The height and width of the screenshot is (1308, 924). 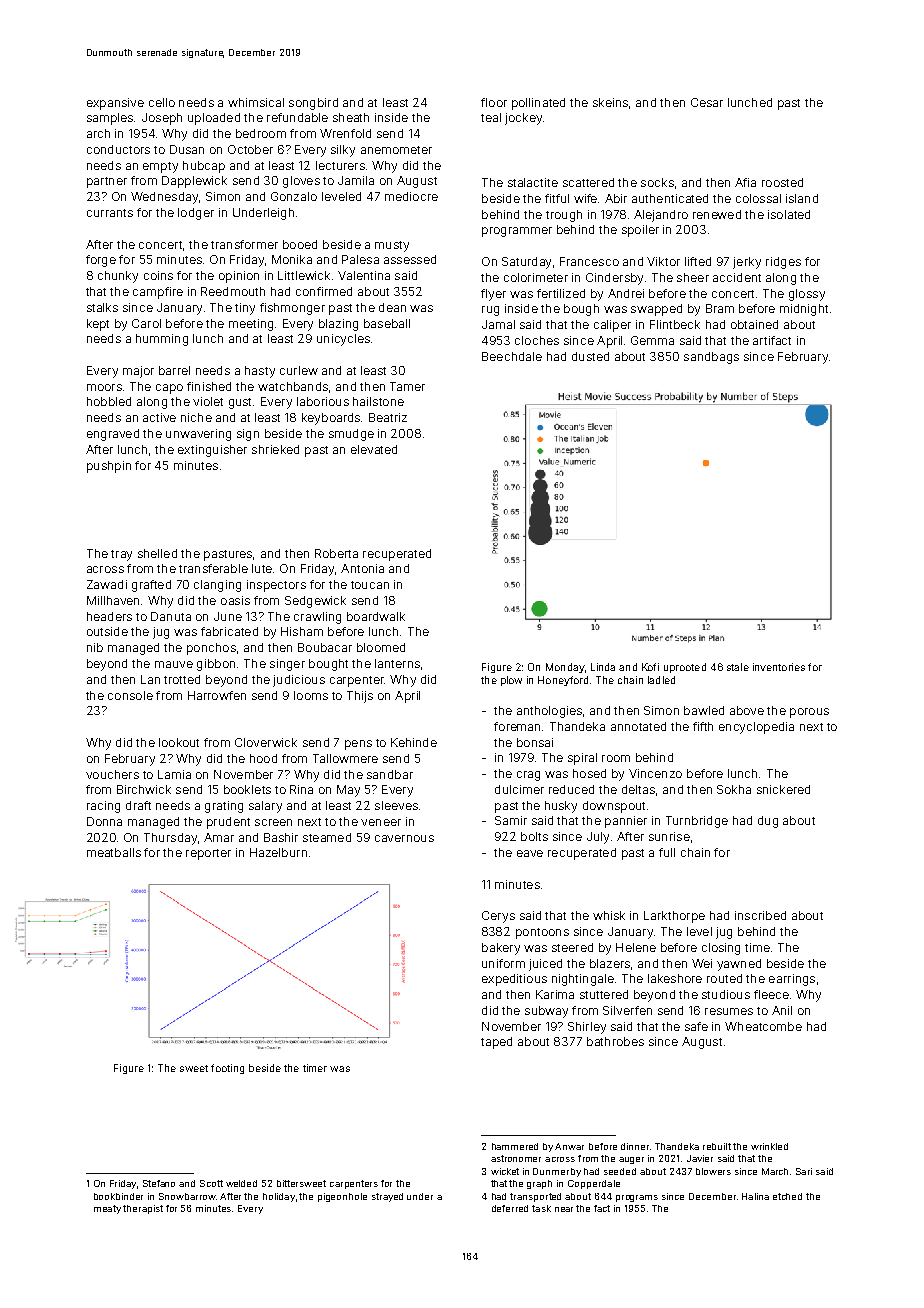 I want to click on Harrowfen, so click(x=217, y=695).
